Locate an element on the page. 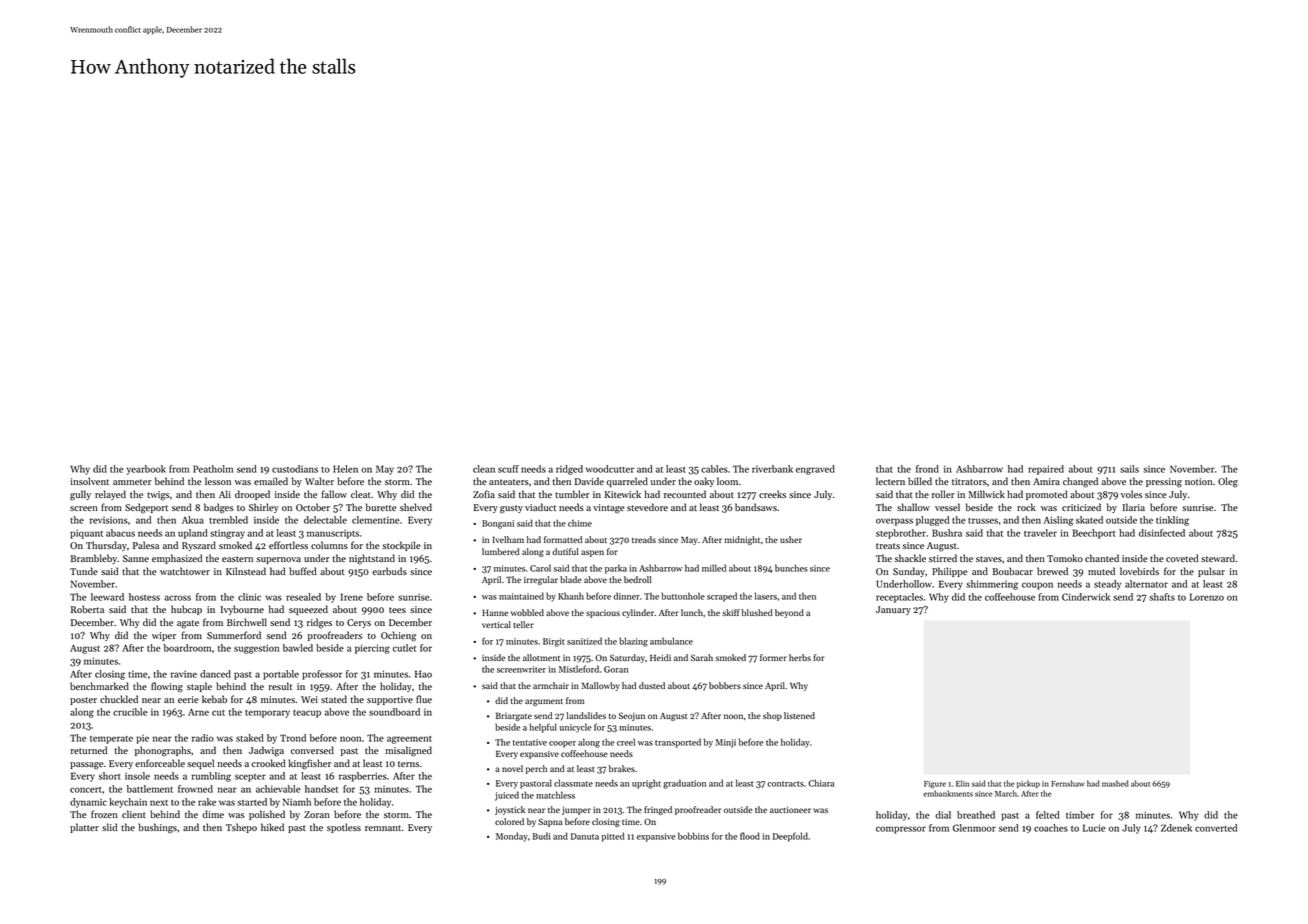 This document has width=1308, height=924. sanitized is located at coordinates (584, 641).
